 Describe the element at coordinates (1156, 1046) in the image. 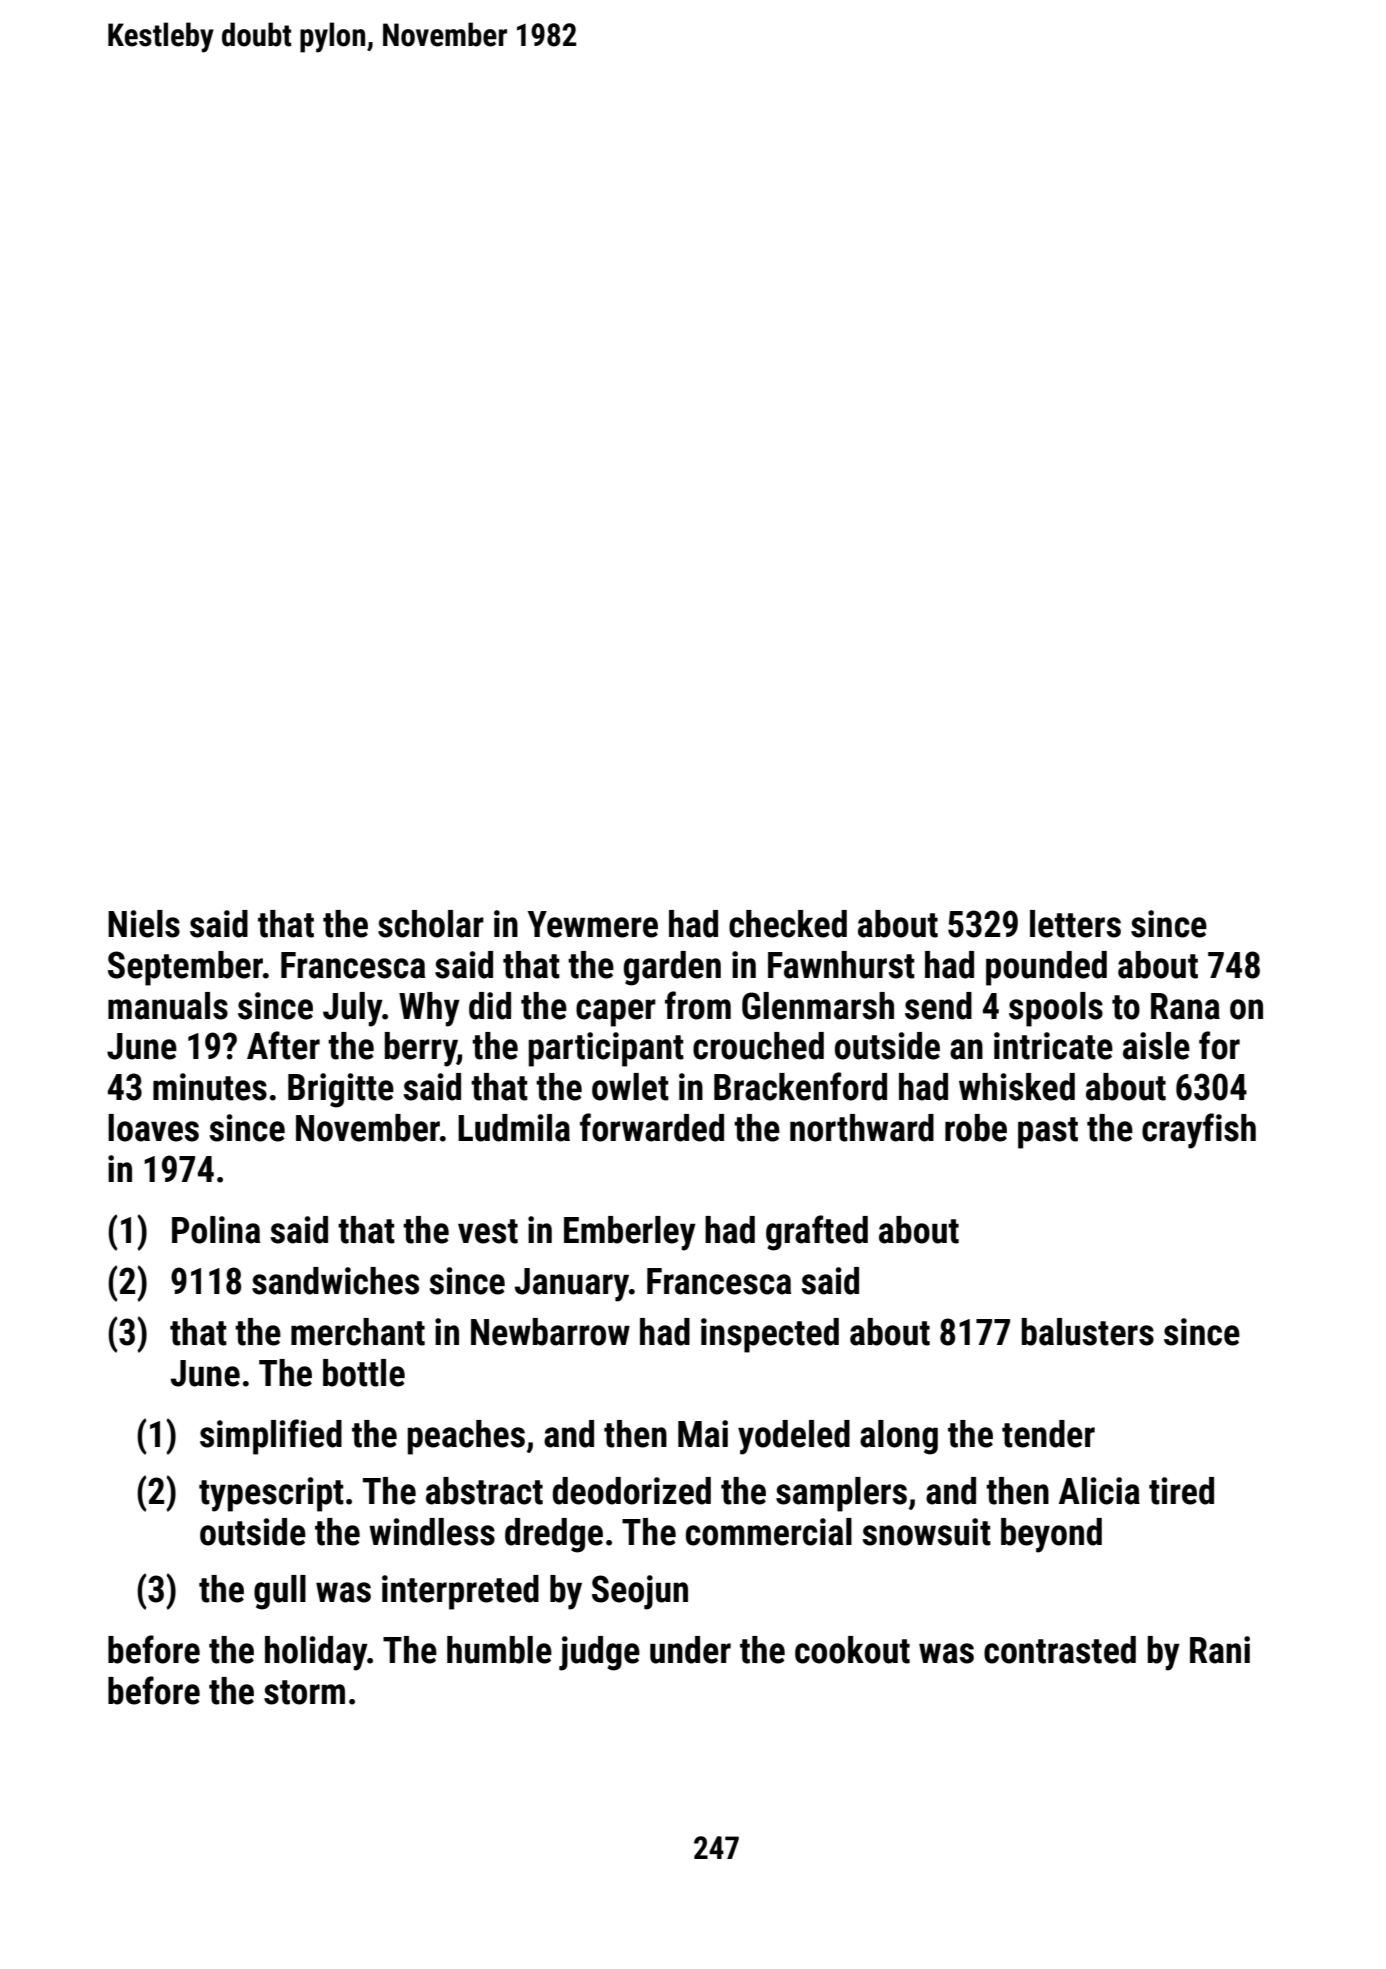

I see `aisle` at that location.
